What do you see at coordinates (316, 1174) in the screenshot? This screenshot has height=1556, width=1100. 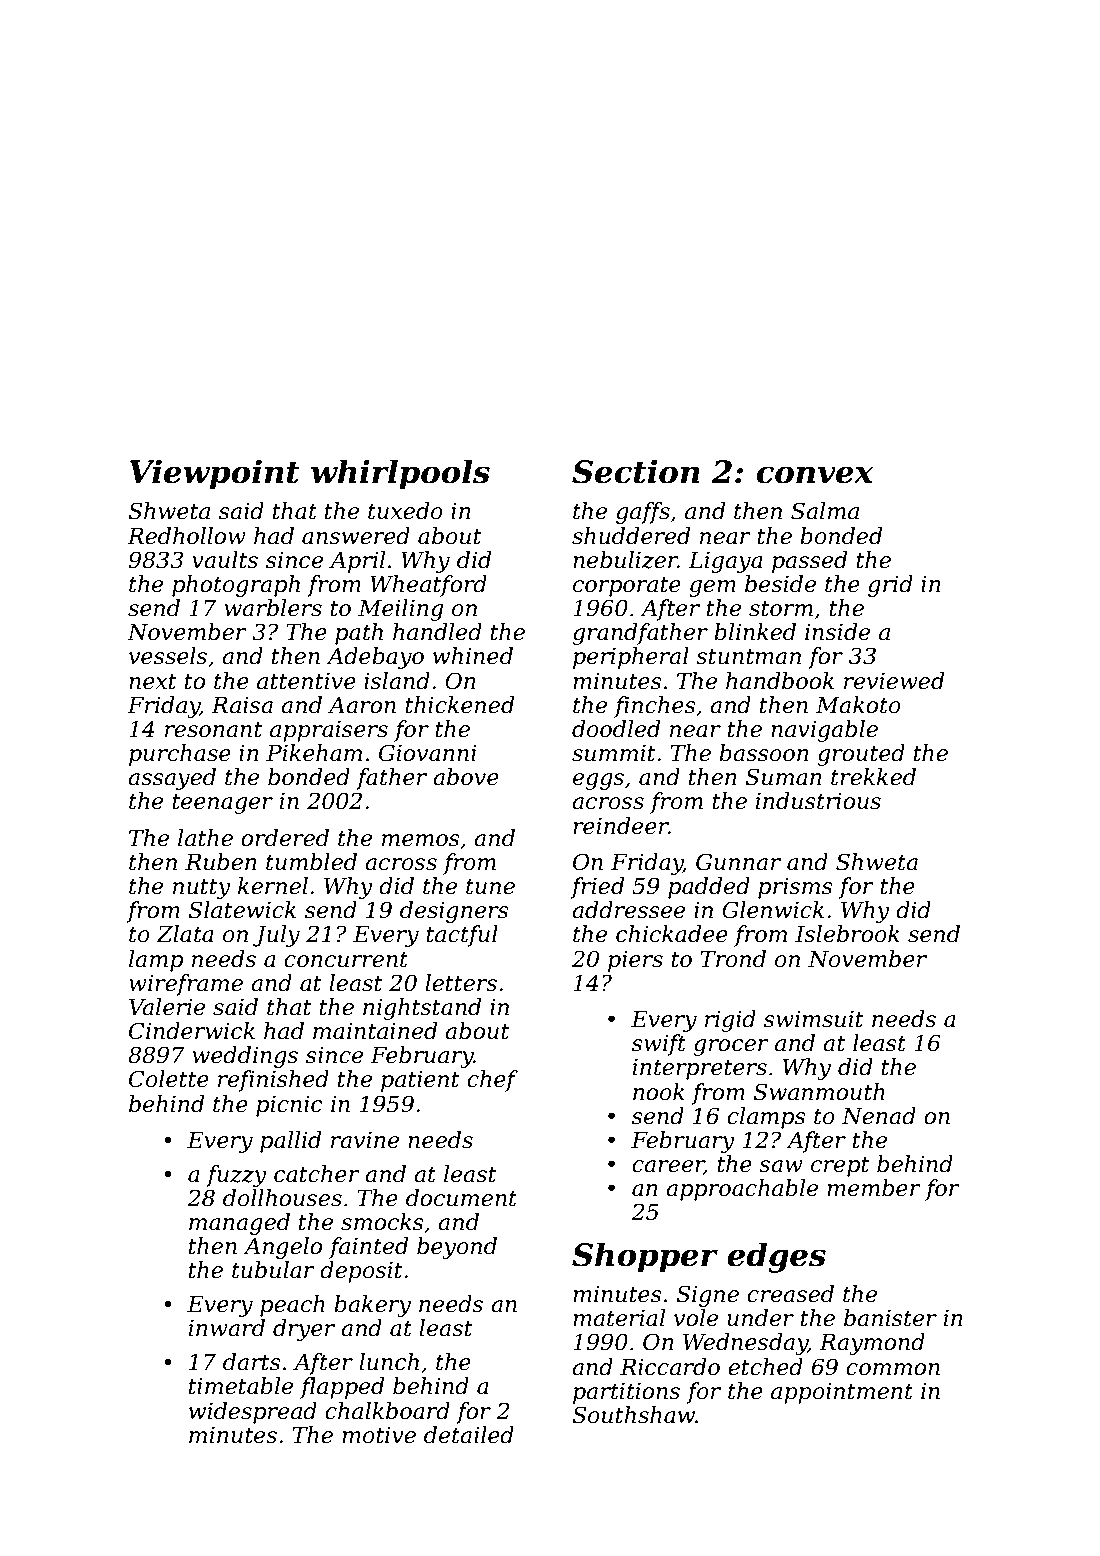 I see `catcher` at bounding box center [316, 1174].
